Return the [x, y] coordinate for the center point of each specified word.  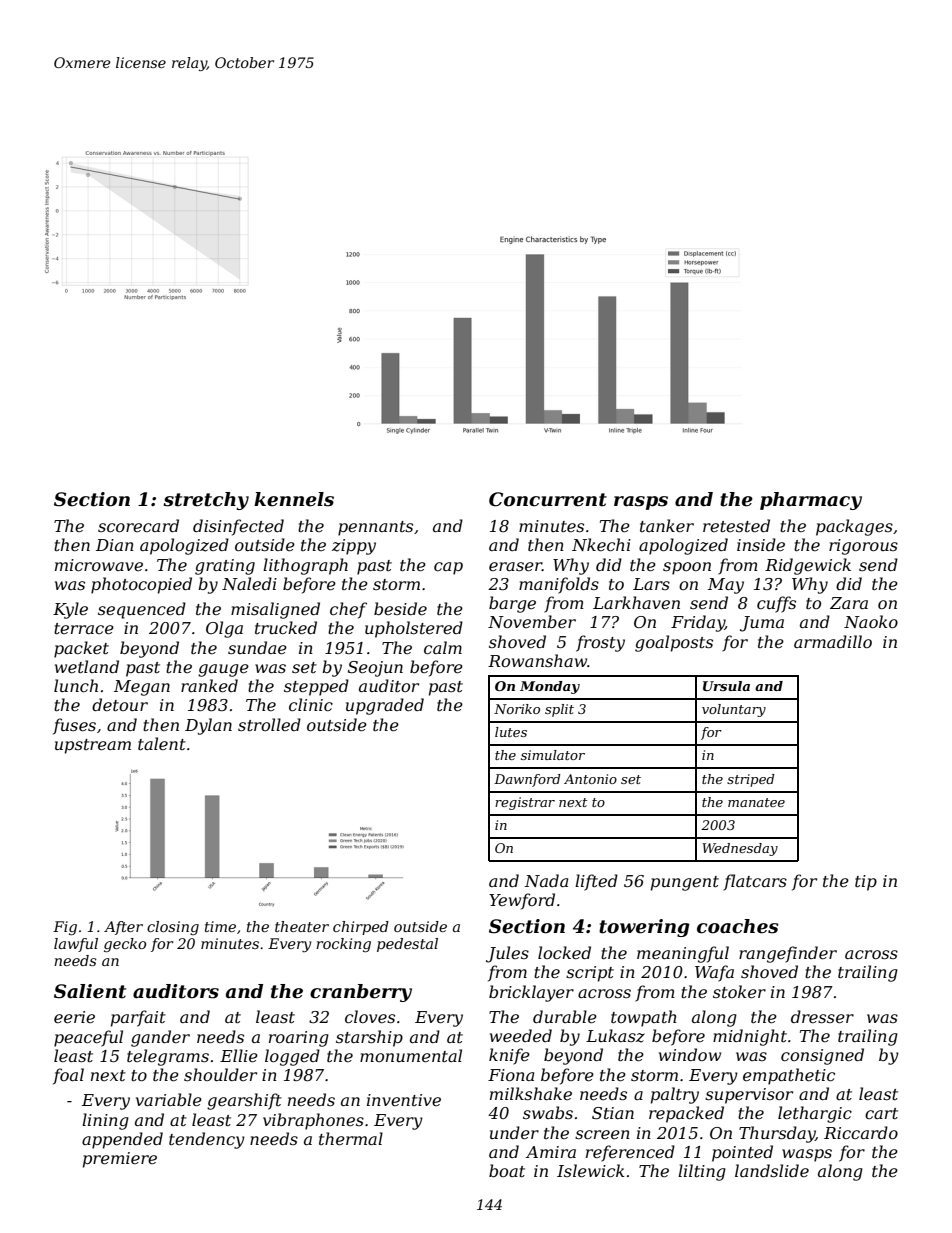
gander [160, 1038]
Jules [507, 954]
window [690, 1054]
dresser [822, 1016]
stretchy [206, 501]
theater [302, 926]
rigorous [863, 547]
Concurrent [548, 499]
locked [564, 952]
